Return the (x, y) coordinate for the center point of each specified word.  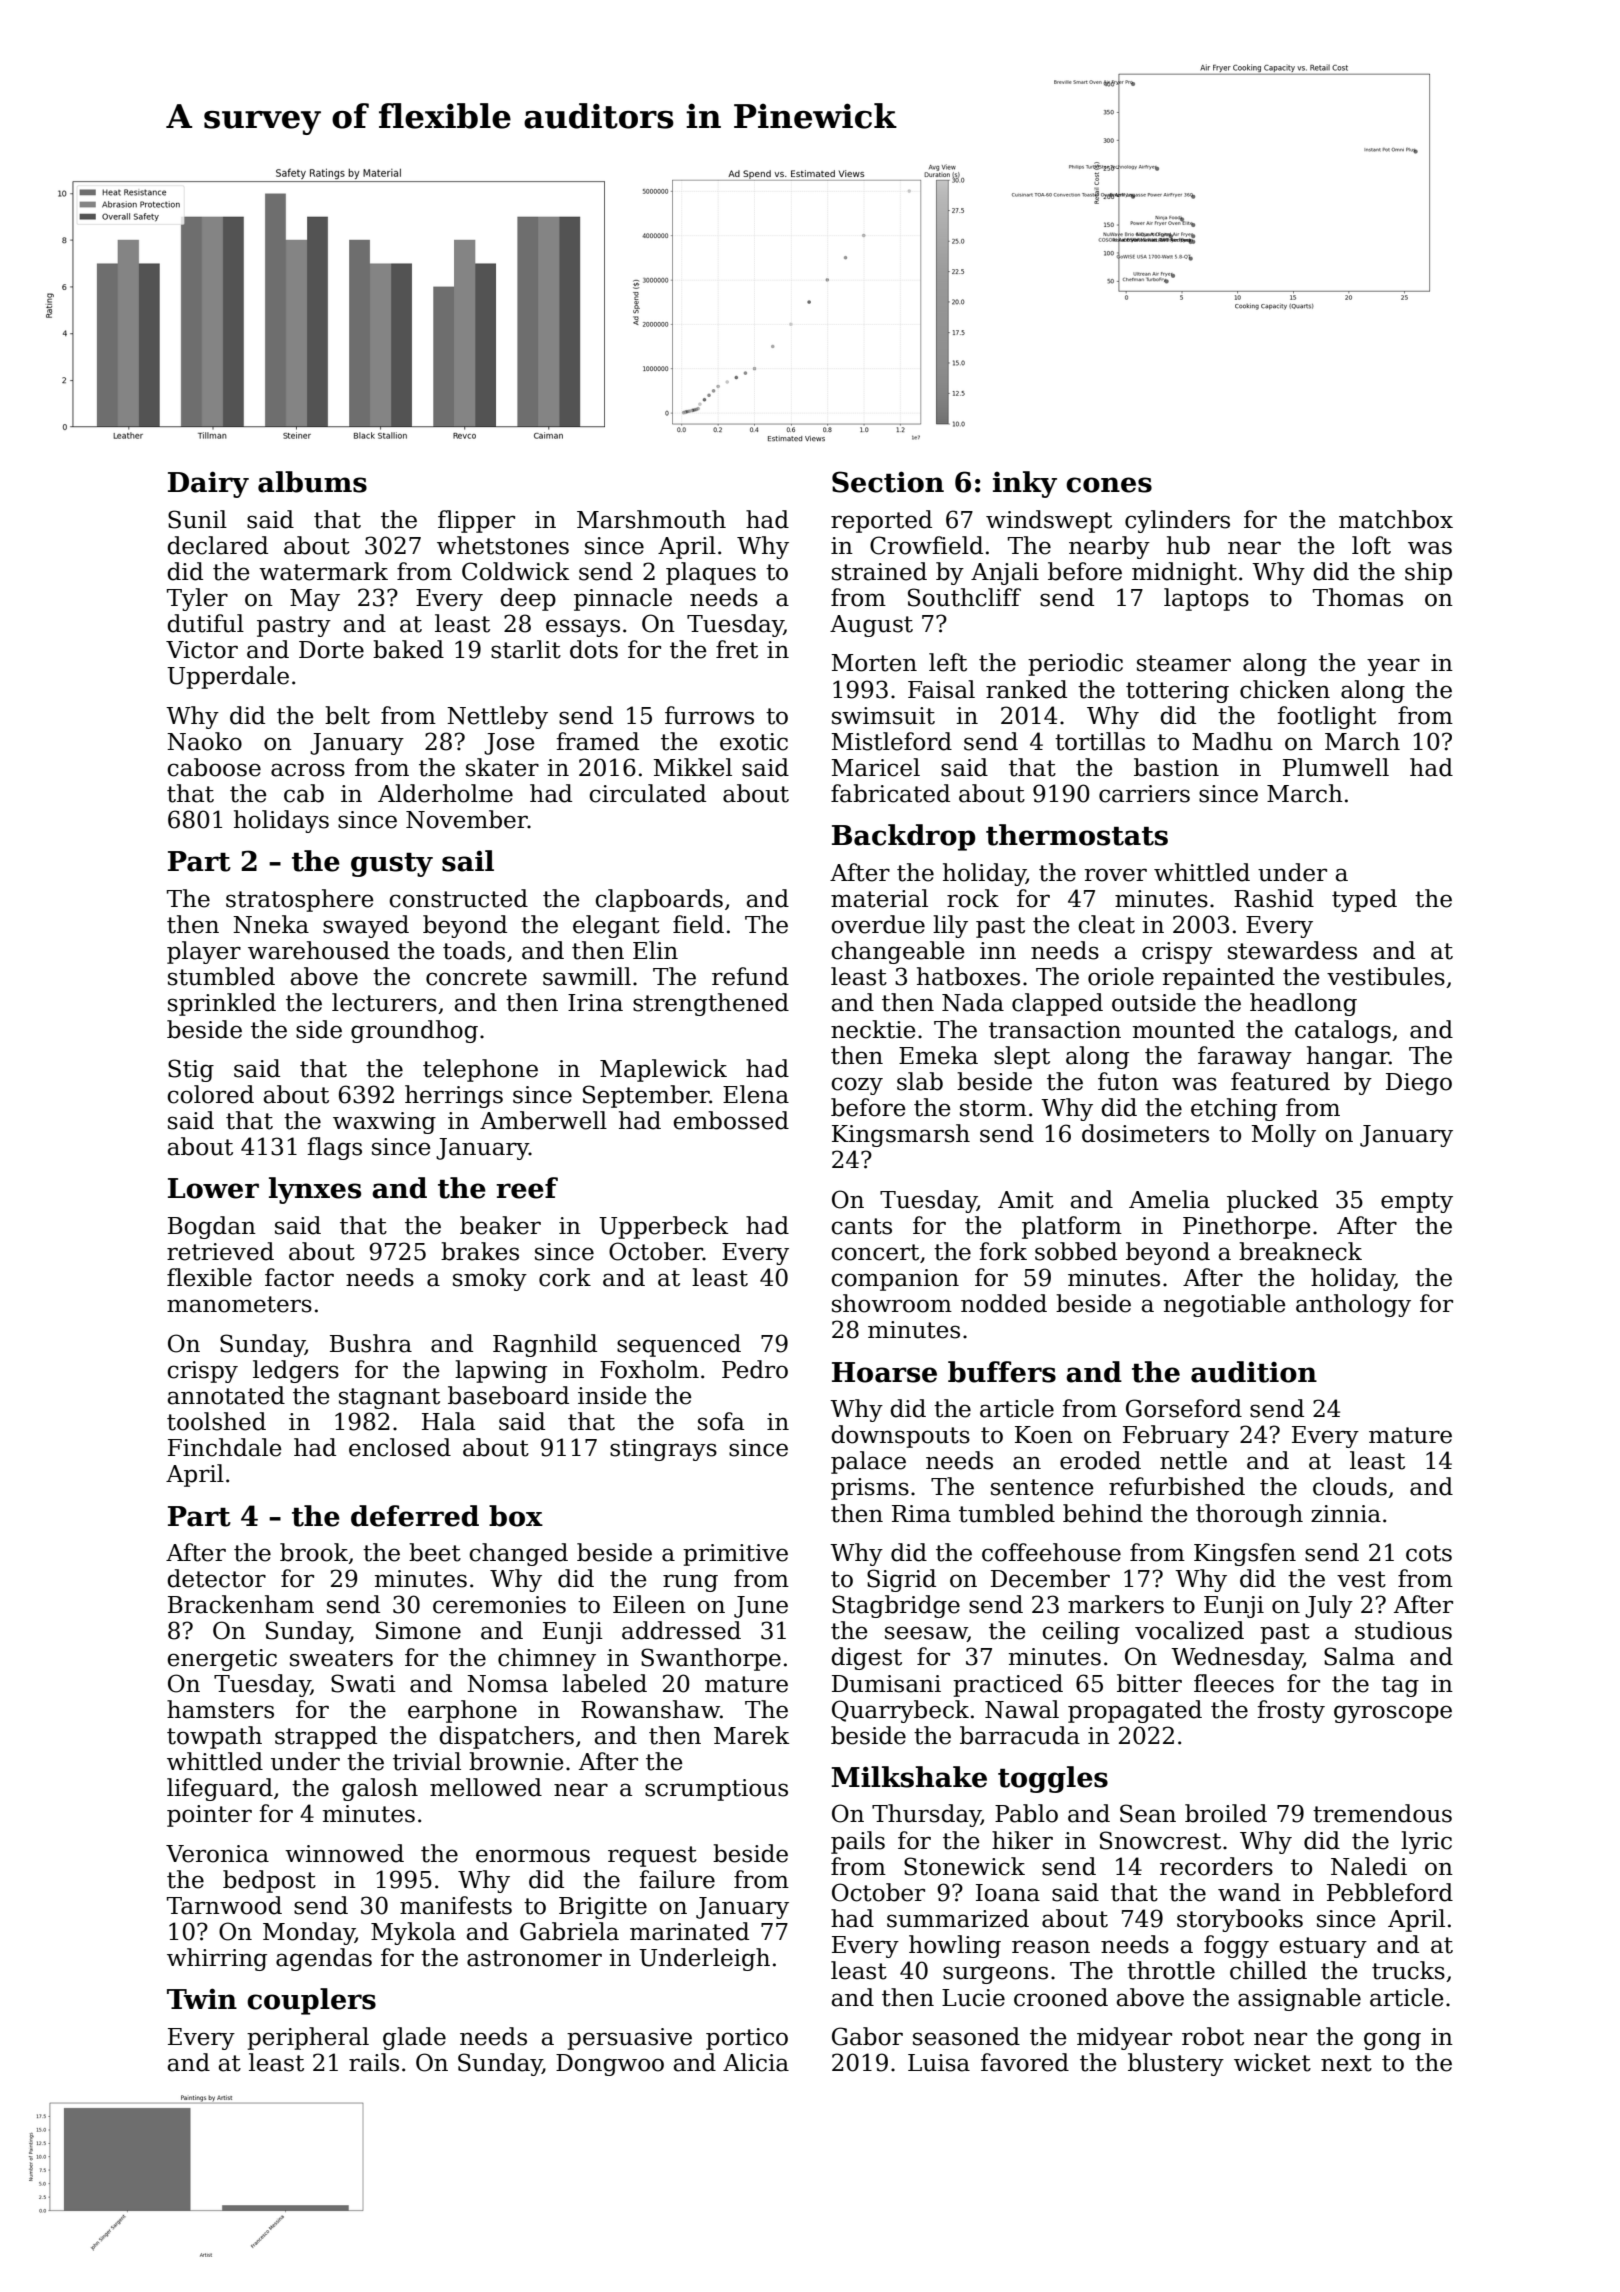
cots (1429, 1553)
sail (468, 861)
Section (888, 482)
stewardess (1292, 950)
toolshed (216, 1421)
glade (414, 2038)
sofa (721, 1421)
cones (1109, 485)
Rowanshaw (650, 1709)
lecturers (384, 1002)
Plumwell (1336, 767)
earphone (462, 1711)
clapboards (659, 900)
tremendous (1382, 1813)
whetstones (503, 545)
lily (950, 926)
